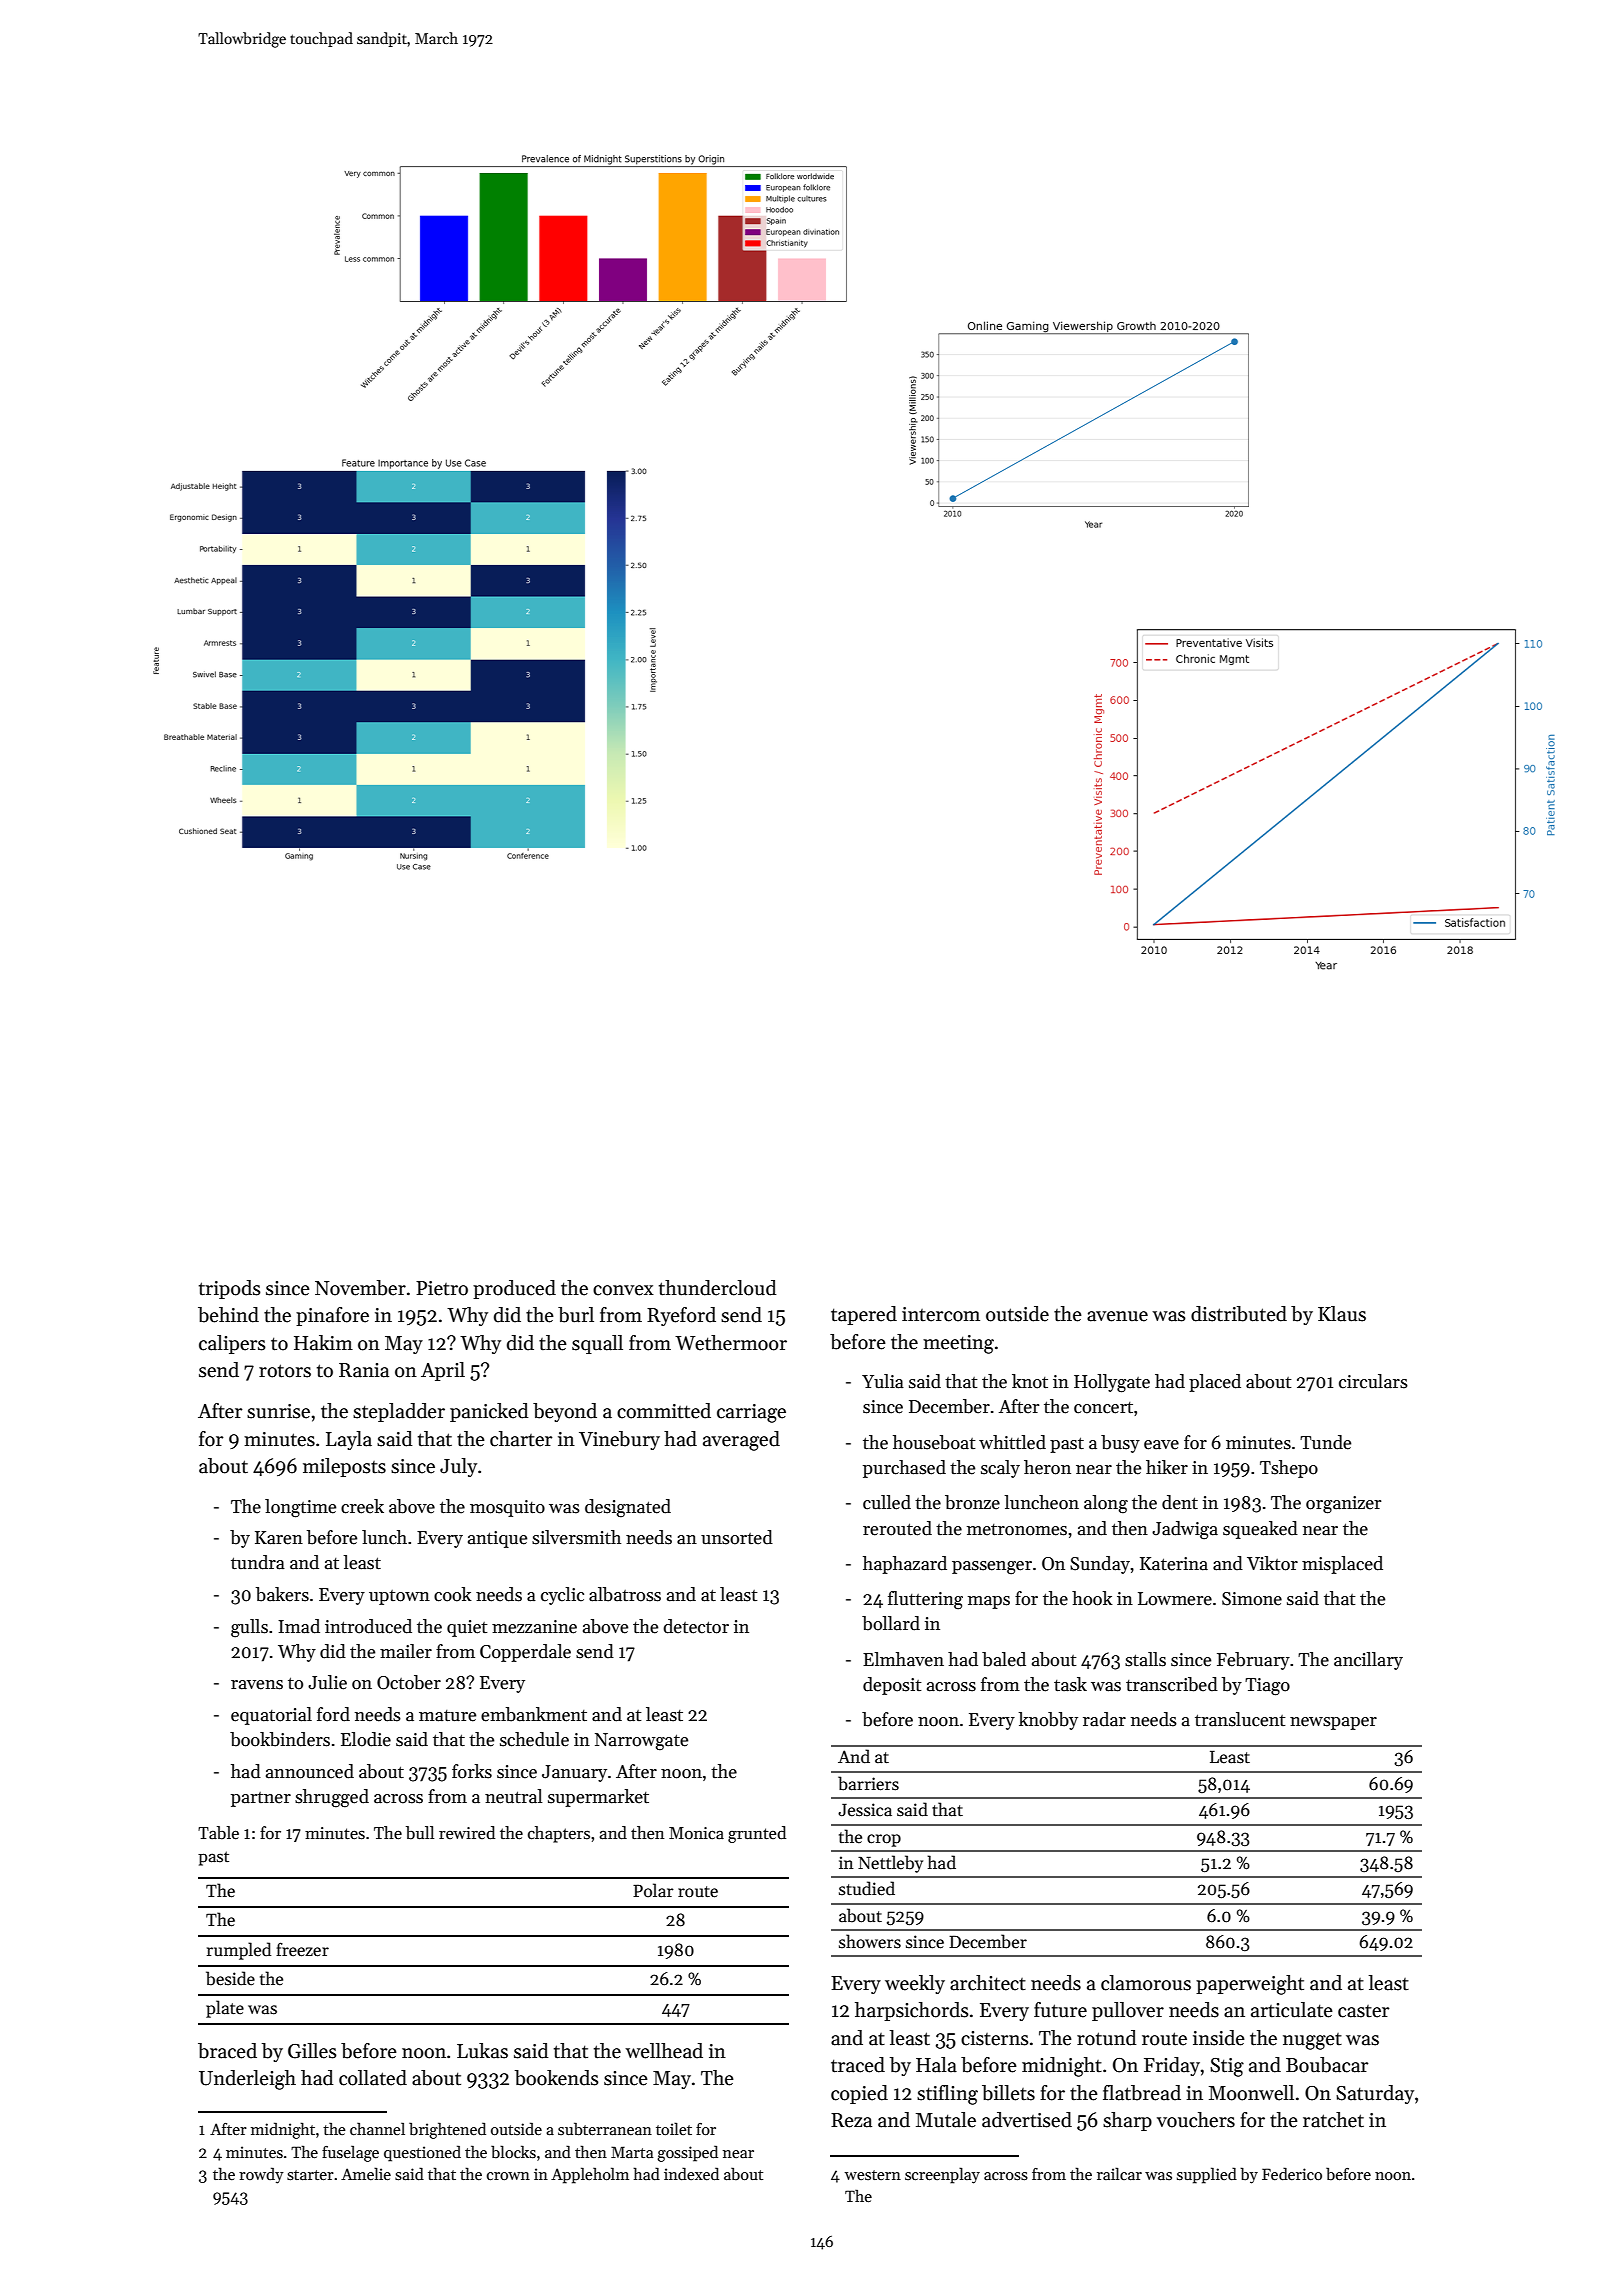 The width and height of the document is (1620, 2292). Describe the element at coordinates (1272, 1563) in the document. I see `Viktor` at that location.
